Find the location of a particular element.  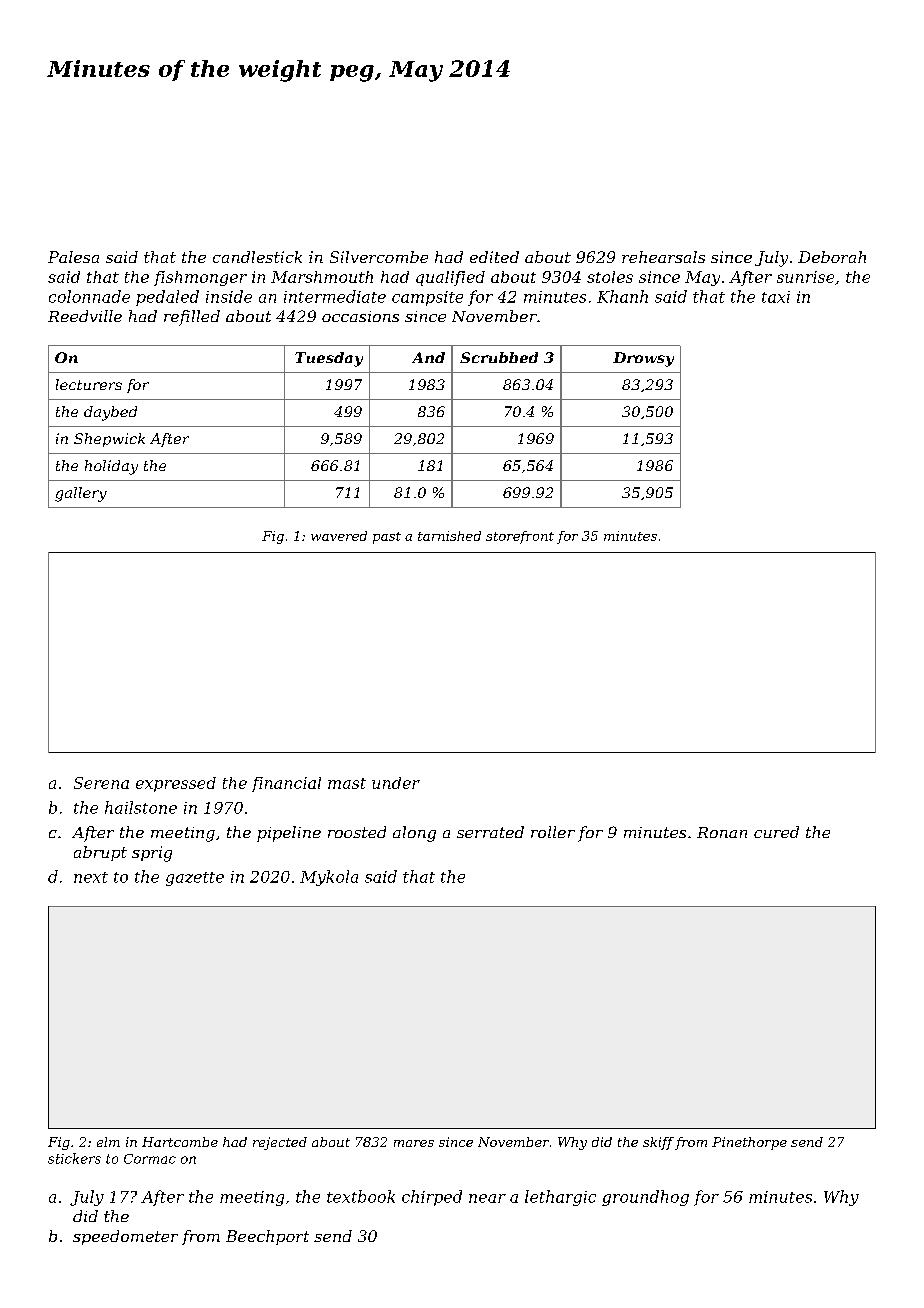

lecturers is located at coordinates (89, 384).
